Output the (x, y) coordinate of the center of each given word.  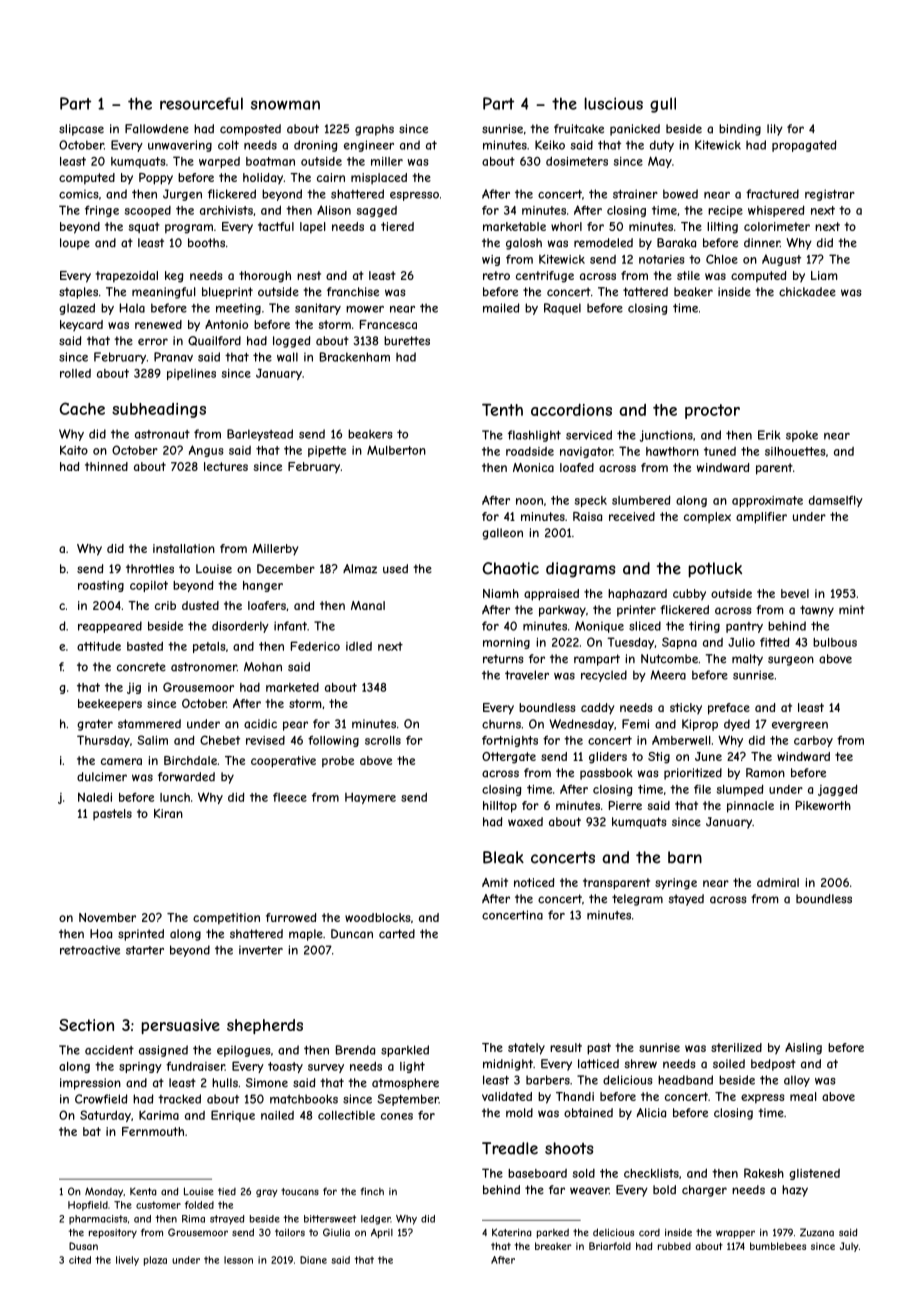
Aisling (803, 1049)
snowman (285, 105)
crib (165, 605)
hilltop (500, 807)
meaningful (164, 293)
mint (852, 609)
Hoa (101, 934)
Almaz (360, 569)
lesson (238, 1260)
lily (775, 130)
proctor (712, 411)
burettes (407, 341)
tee (844, 756)
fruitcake (579, 129)
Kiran (168, 813)
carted (397, 934)
